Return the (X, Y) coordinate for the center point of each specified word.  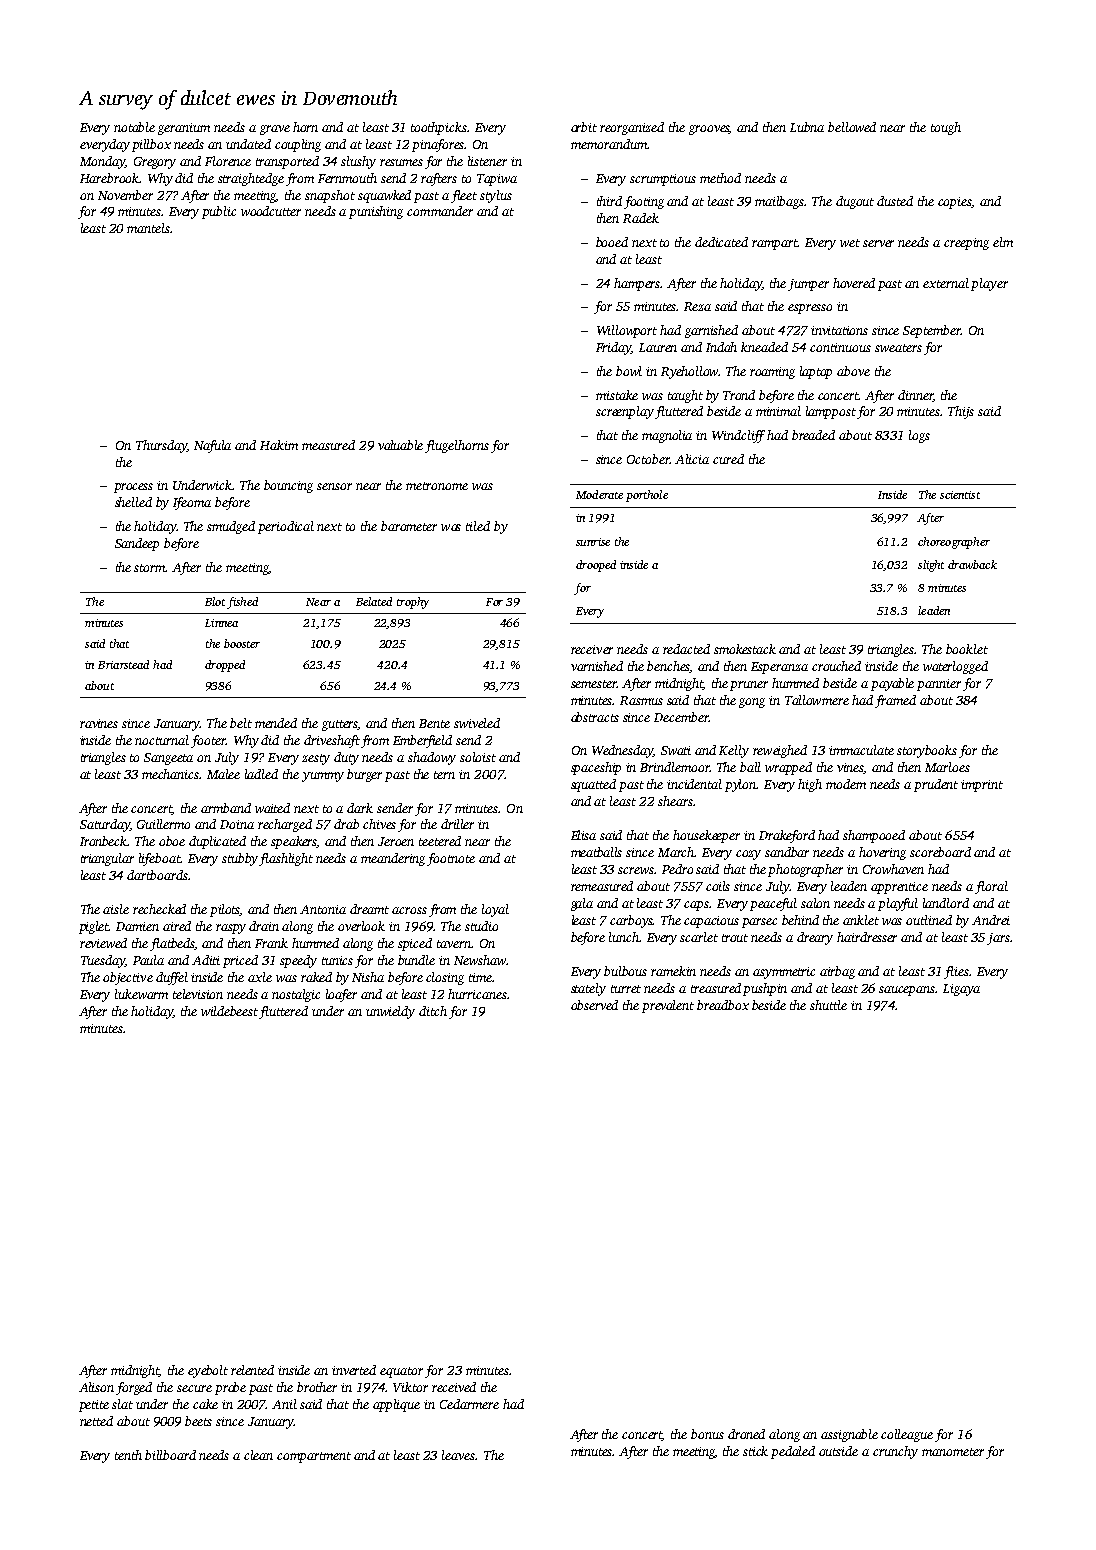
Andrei (991, 920)
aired (177, 926)
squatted (593, 785)
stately (588, 989)
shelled (133, 502)
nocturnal (162, 740)
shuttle (828, 1005)
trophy (413, 603)
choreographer (954, 543)
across (409, 910)
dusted (895, 201)
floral (991, 887)
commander (440, 211)
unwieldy (390, 1012)
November (125, 195)
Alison (96, 1387)
